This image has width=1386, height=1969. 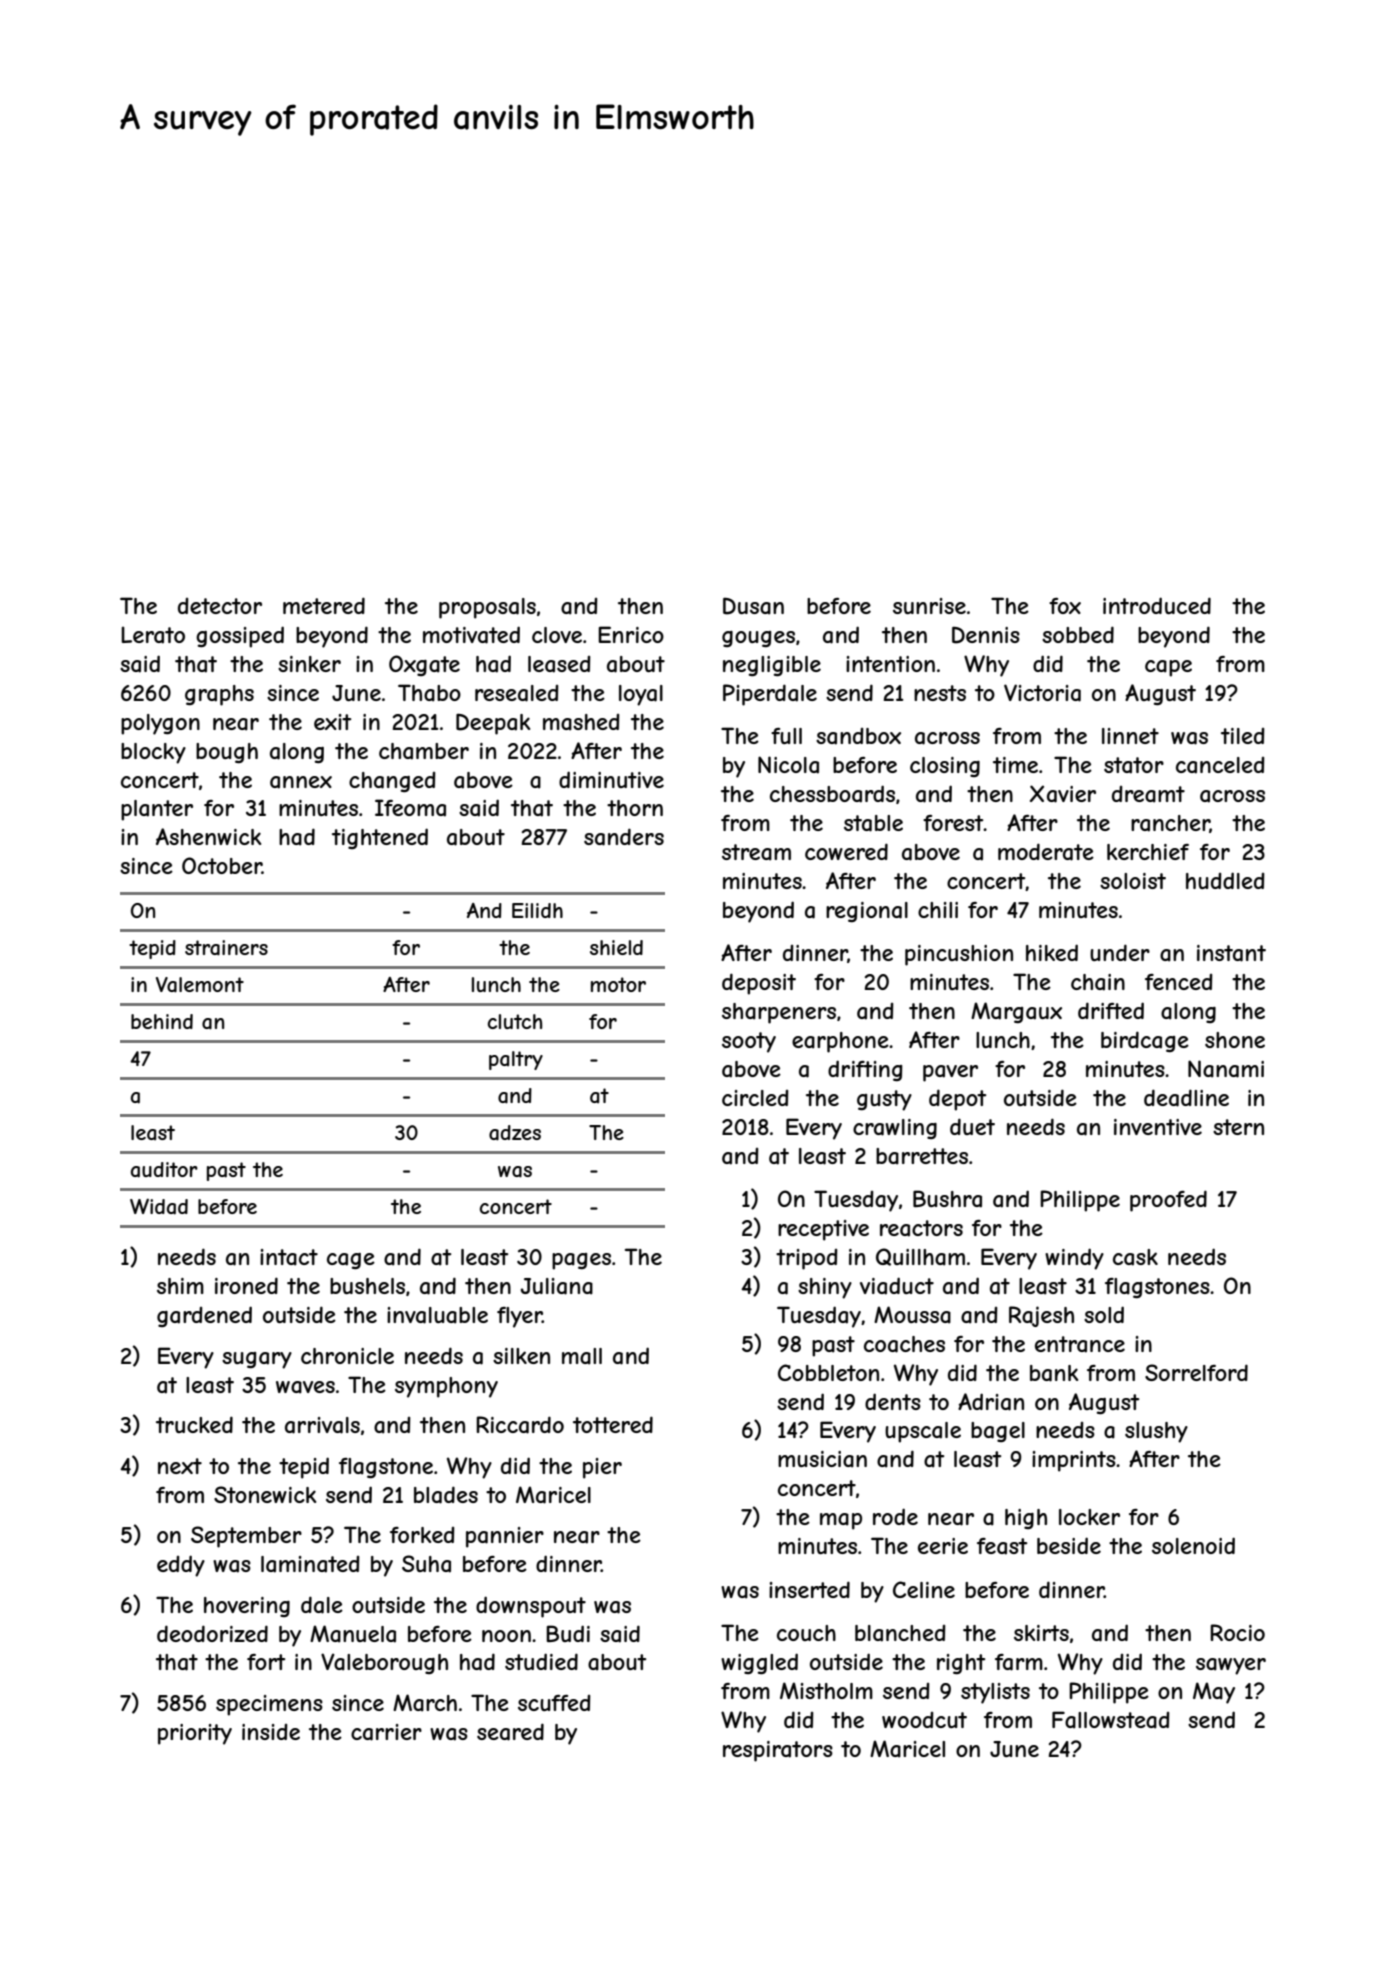 What do you see at coordinates (1111, 1010) in the image?
I see `drifted` at bounding box center [1111, 1010].
